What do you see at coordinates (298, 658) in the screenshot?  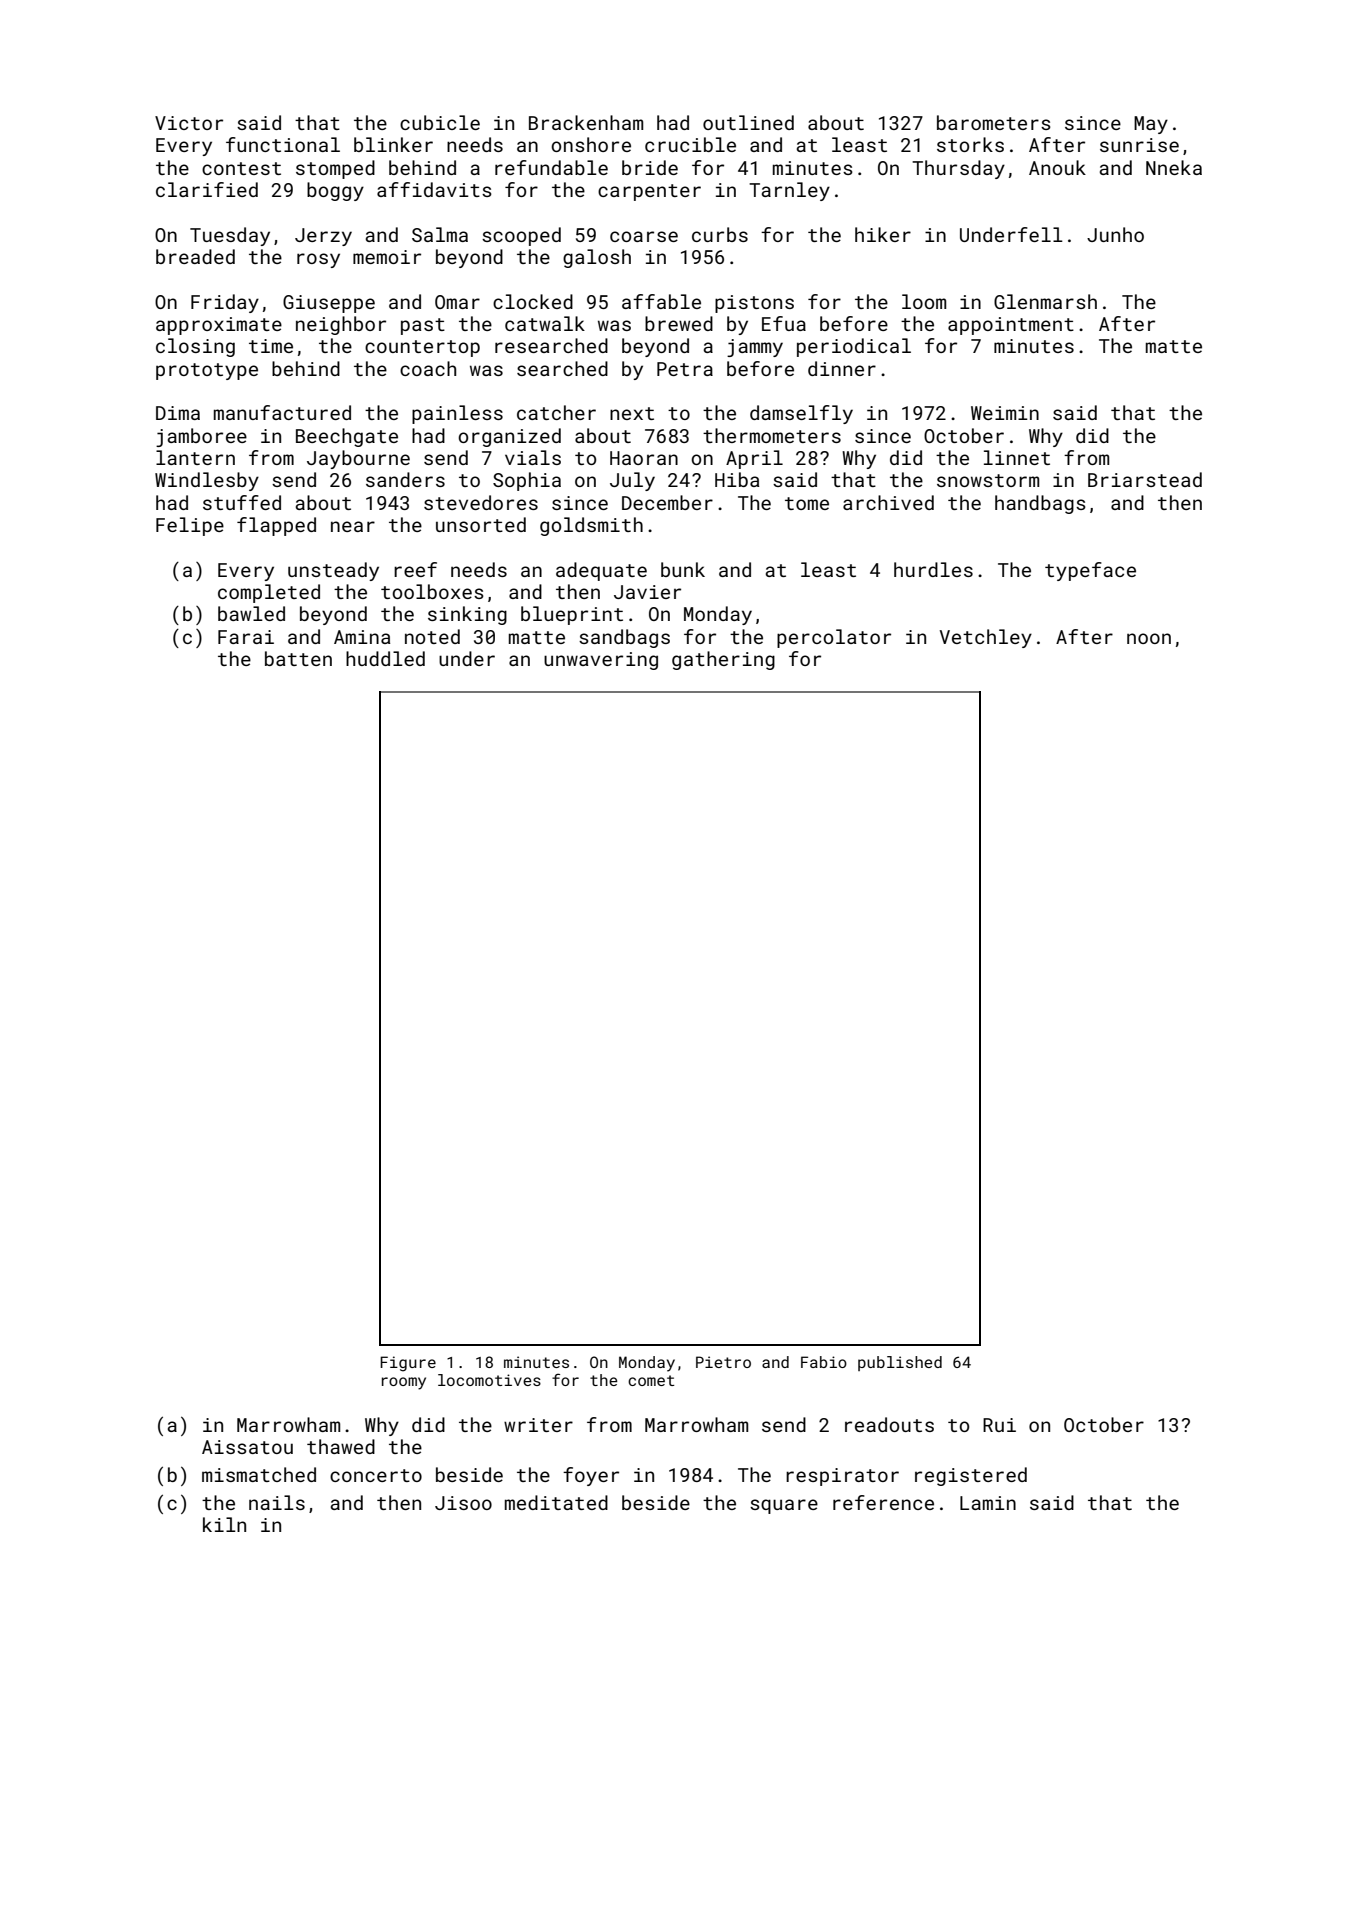 I see `batten` at bounding box center [298, 658].
